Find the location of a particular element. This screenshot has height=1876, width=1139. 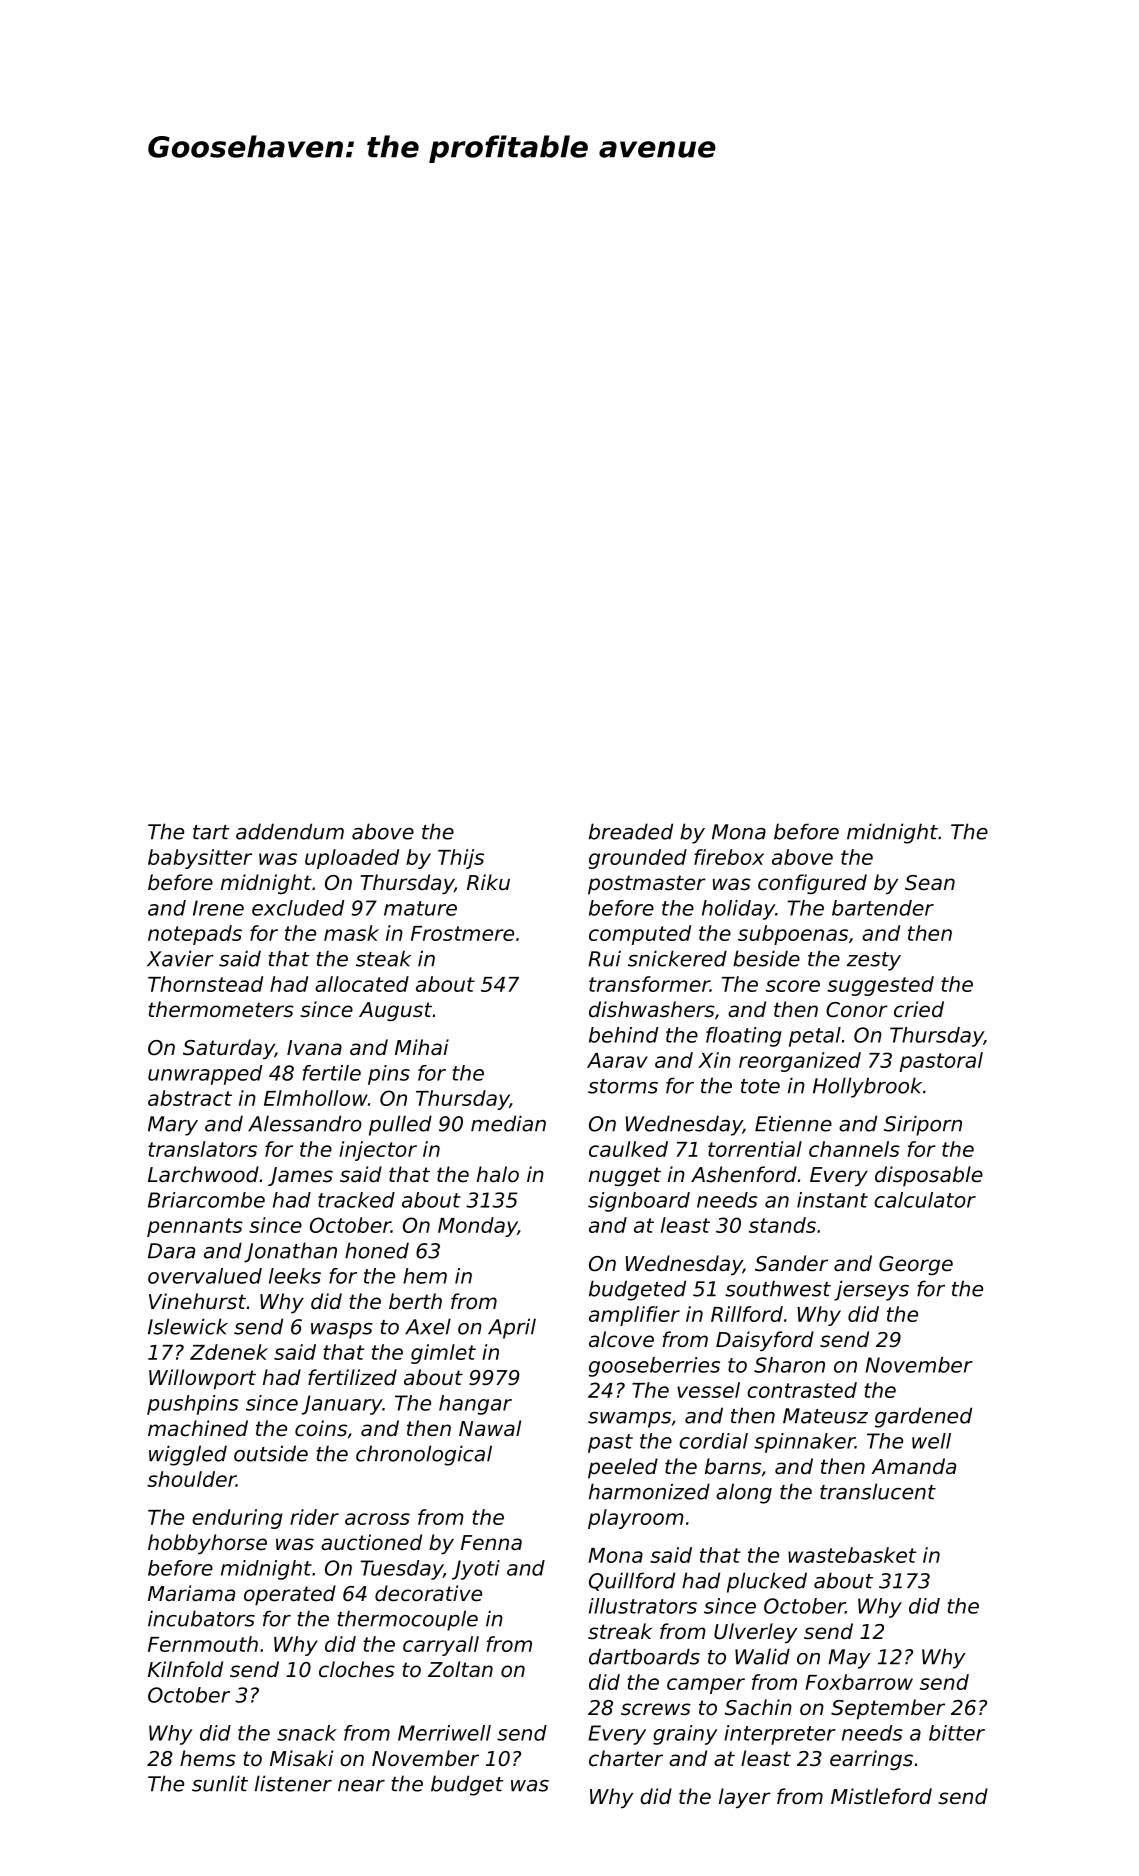

addendum is located at coordinates (290, 831).
